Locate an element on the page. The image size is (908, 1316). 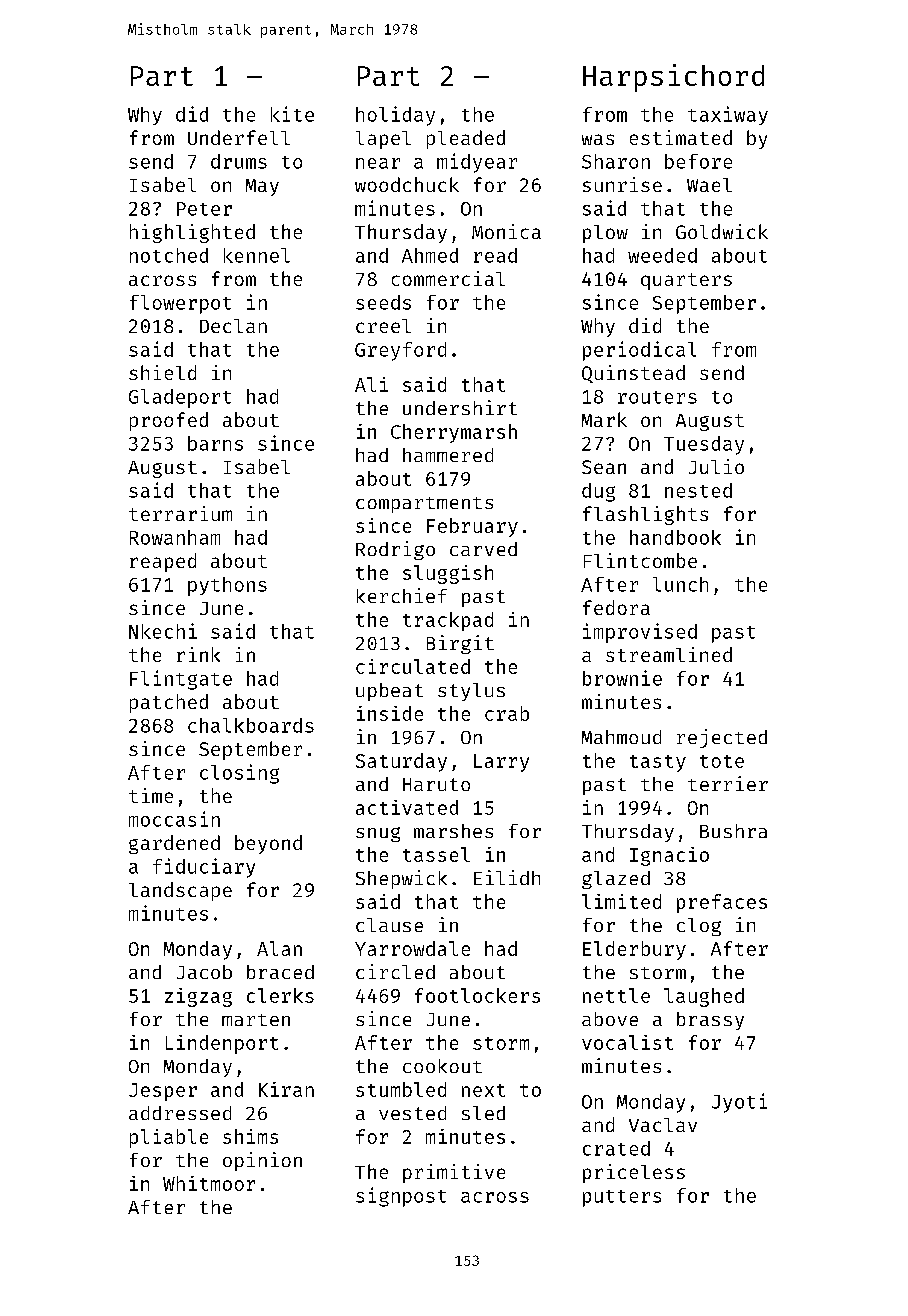
signpost is located at coordinates (401, 1197).
